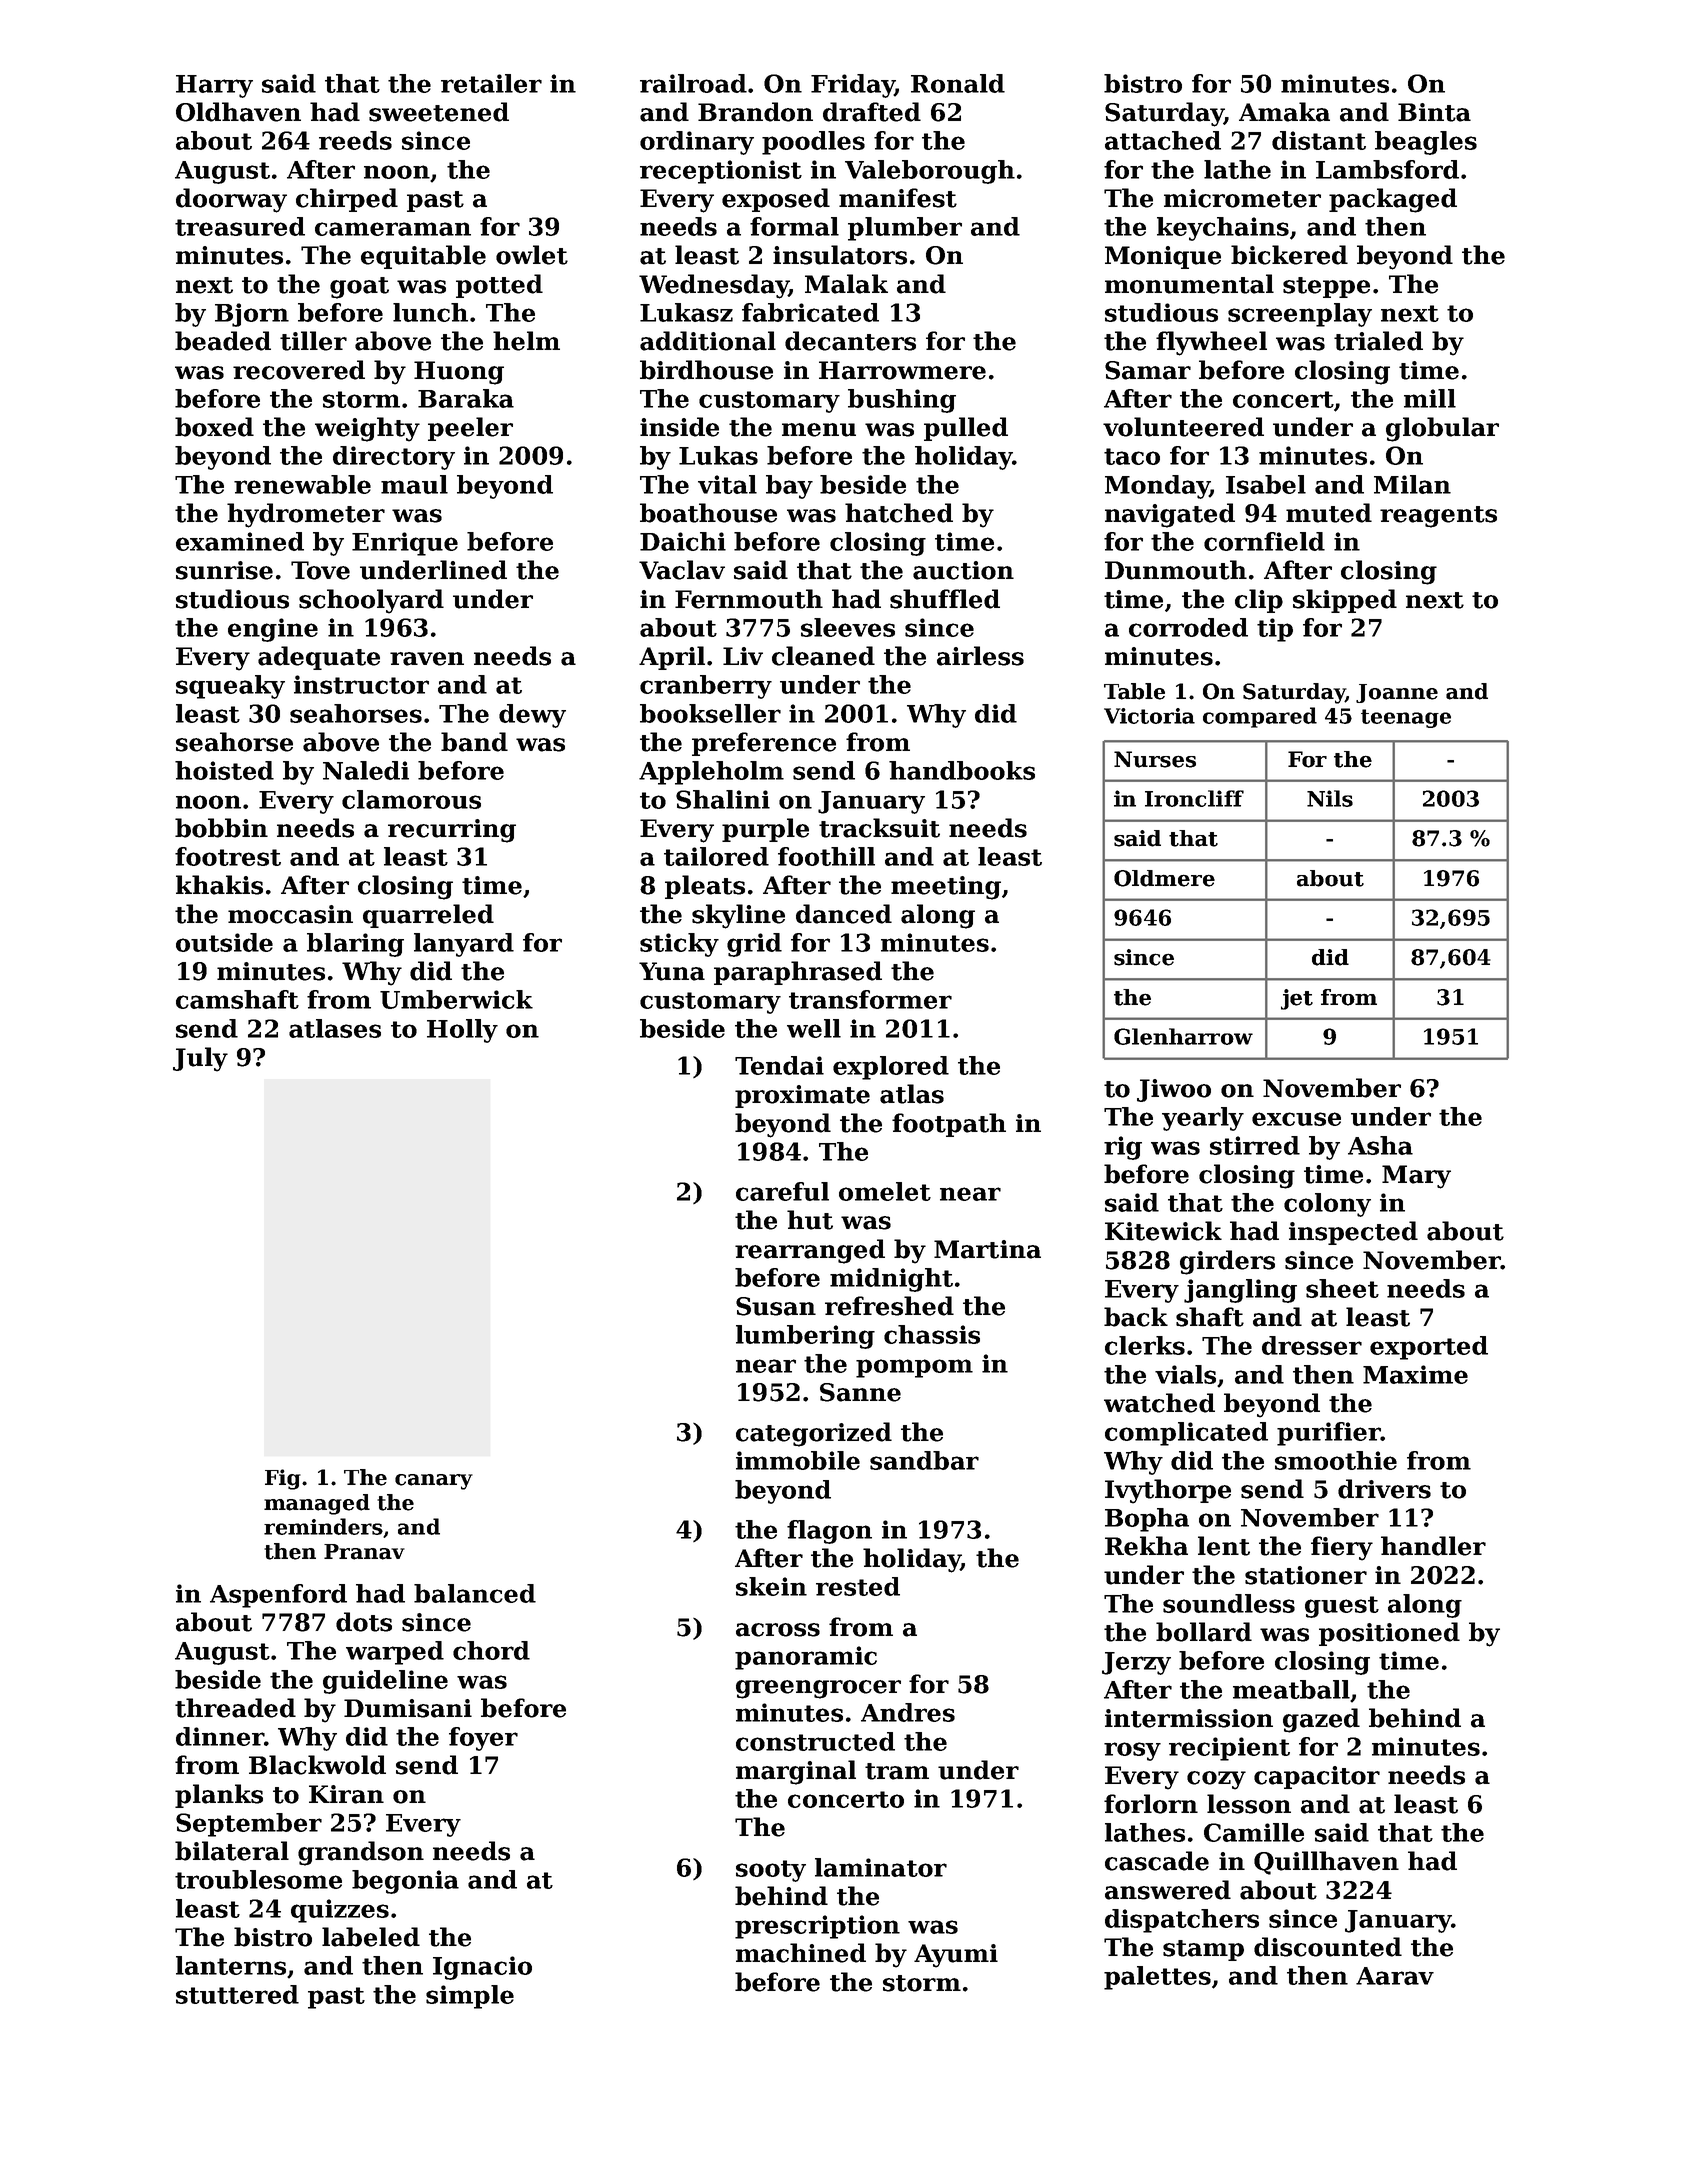 The image size is (1683, 2178). What do you see at coordinates (366, 770) in the screenshot?
I see `Naledi` at bounding box center [366, 770].
